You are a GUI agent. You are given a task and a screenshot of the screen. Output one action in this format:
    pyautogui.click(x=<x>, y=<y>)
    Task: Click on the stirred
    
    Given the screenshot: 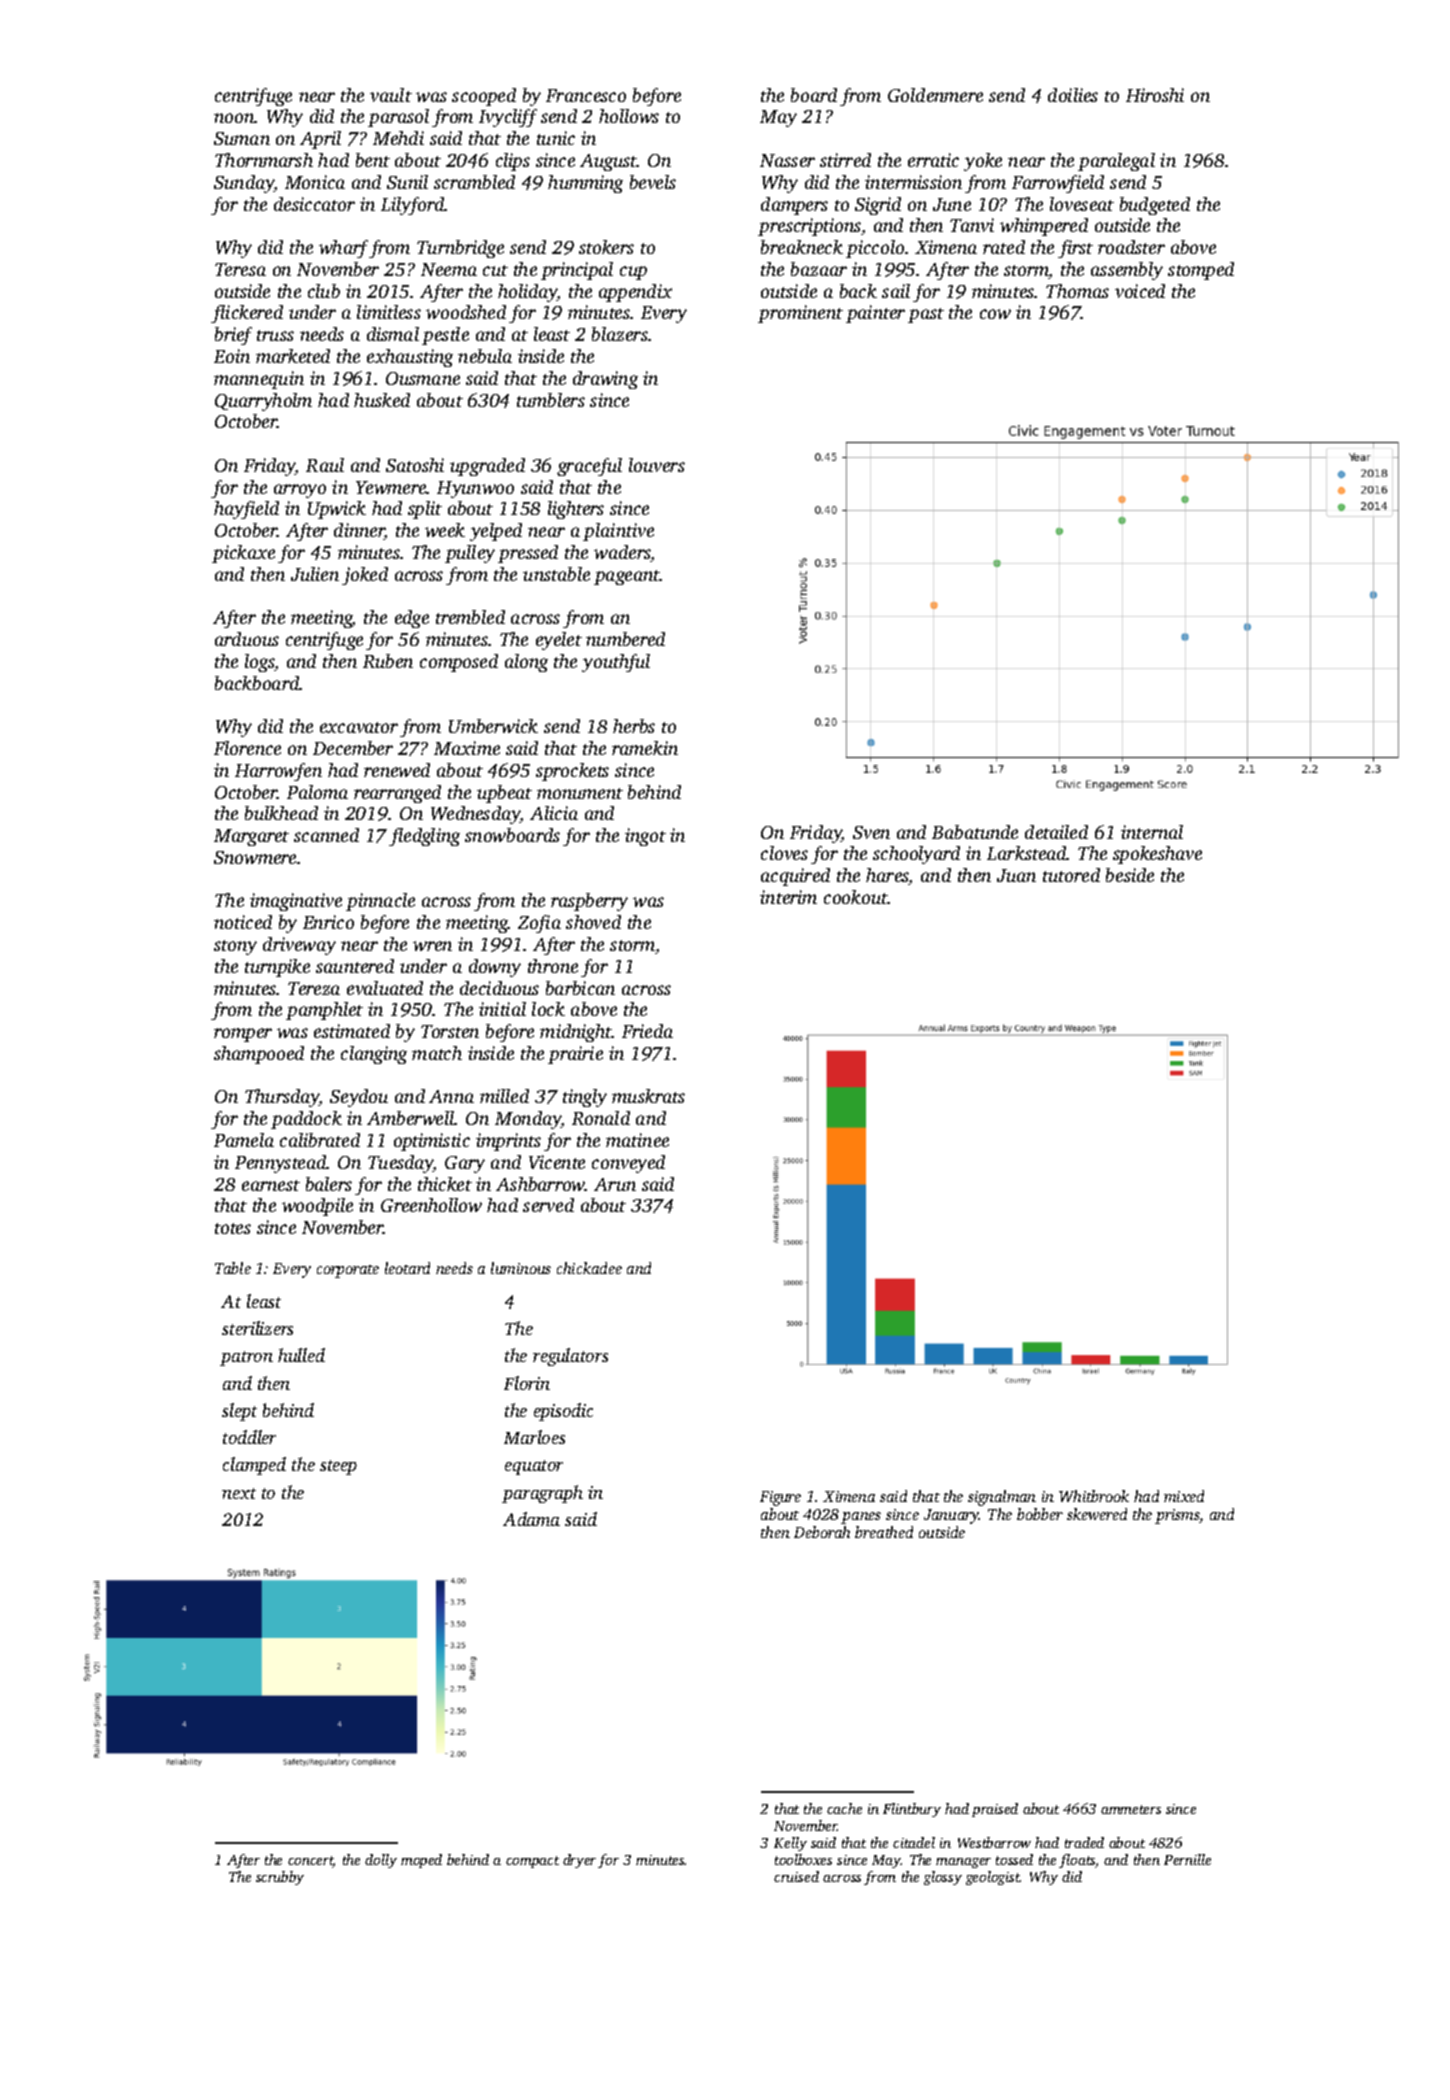 What is the action you would take?
    pyautogui.click(x=845, y=160)
